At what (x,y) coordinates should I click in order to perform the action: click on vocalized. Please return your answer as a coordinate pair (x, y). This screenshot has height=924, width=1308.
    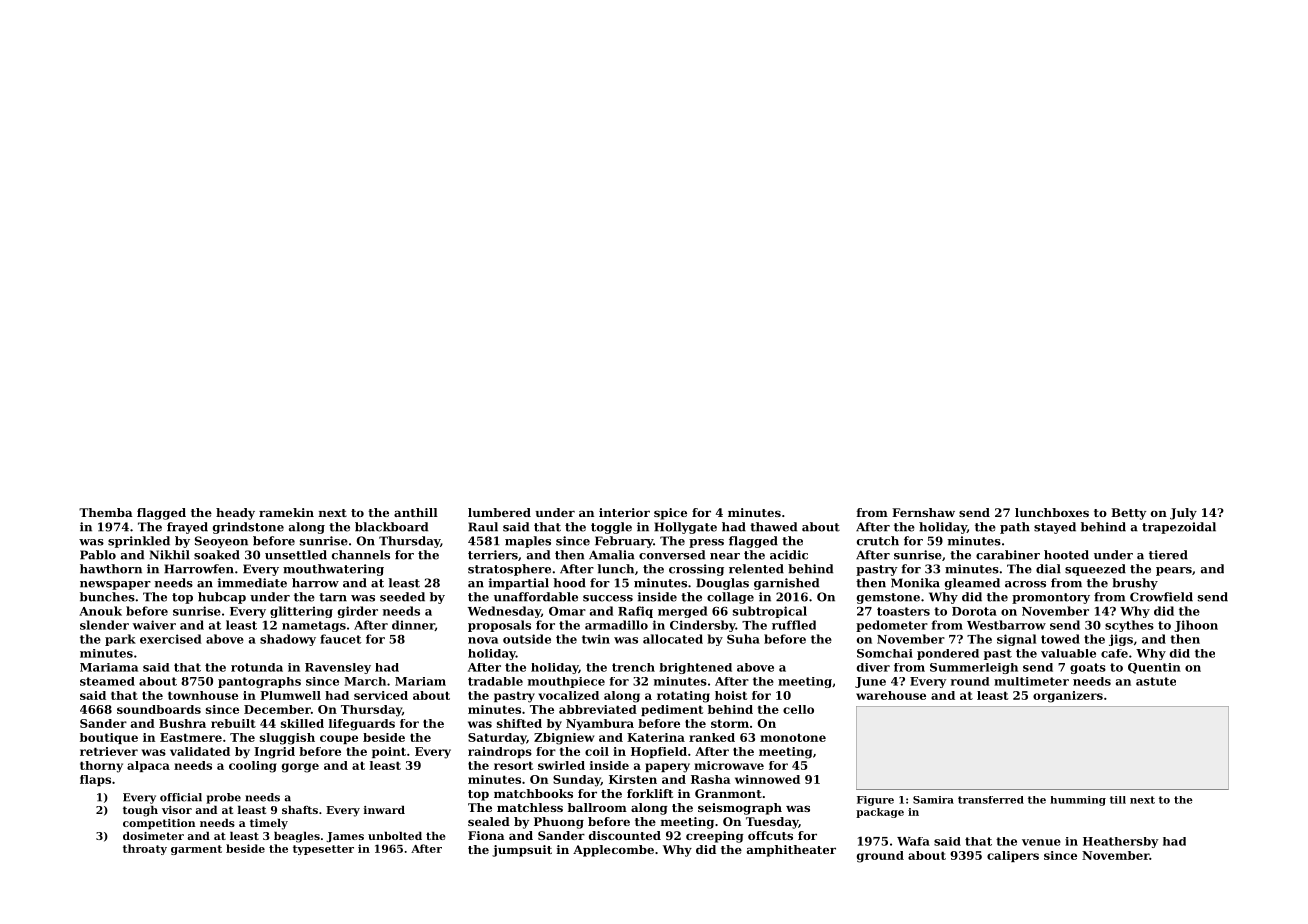
    Looking at the image, I should click on (568, 695).
